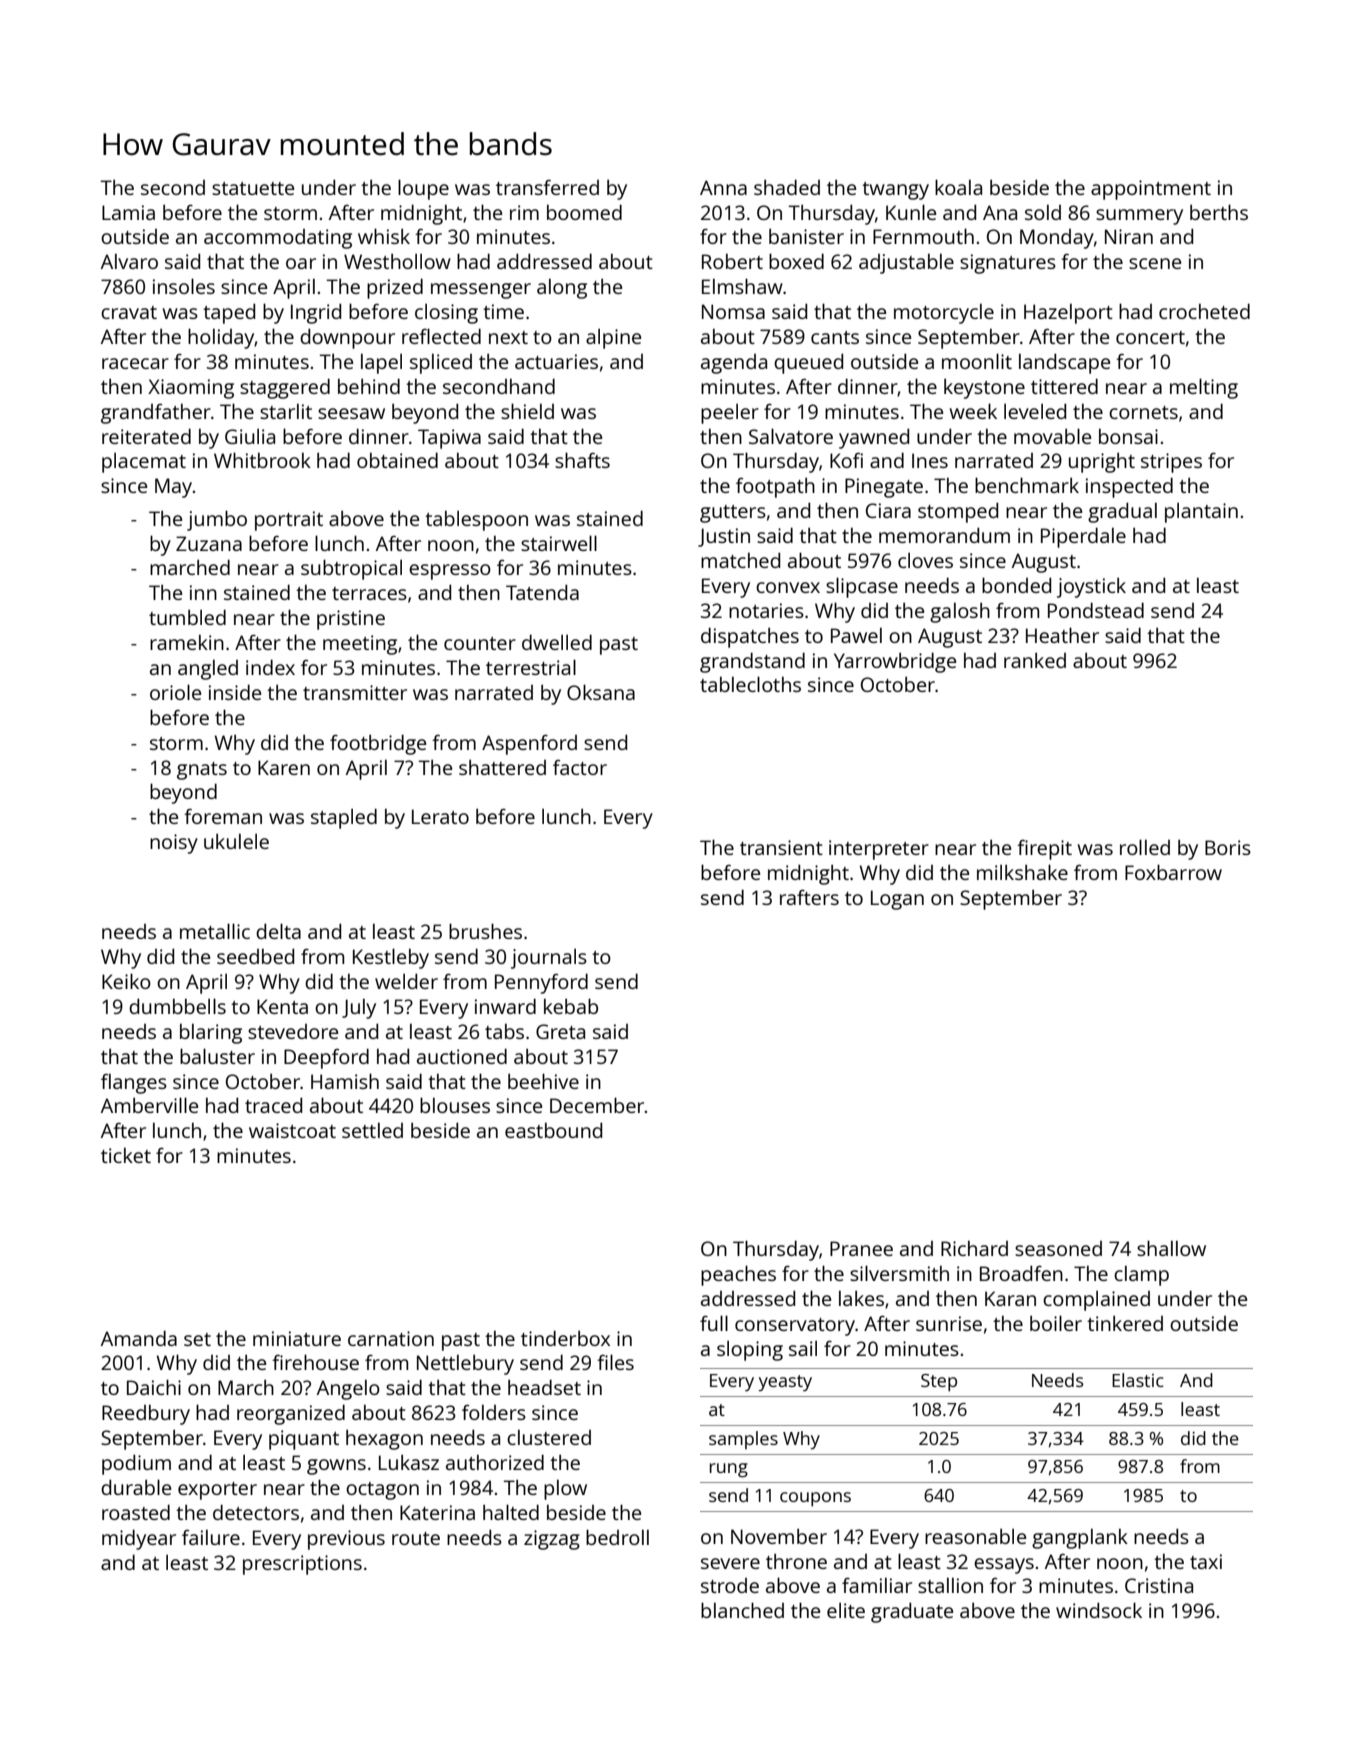  What do you see at coordinates (547, 187) in the screenshot?
I see `transferred` at bounding box center [547, 187].
